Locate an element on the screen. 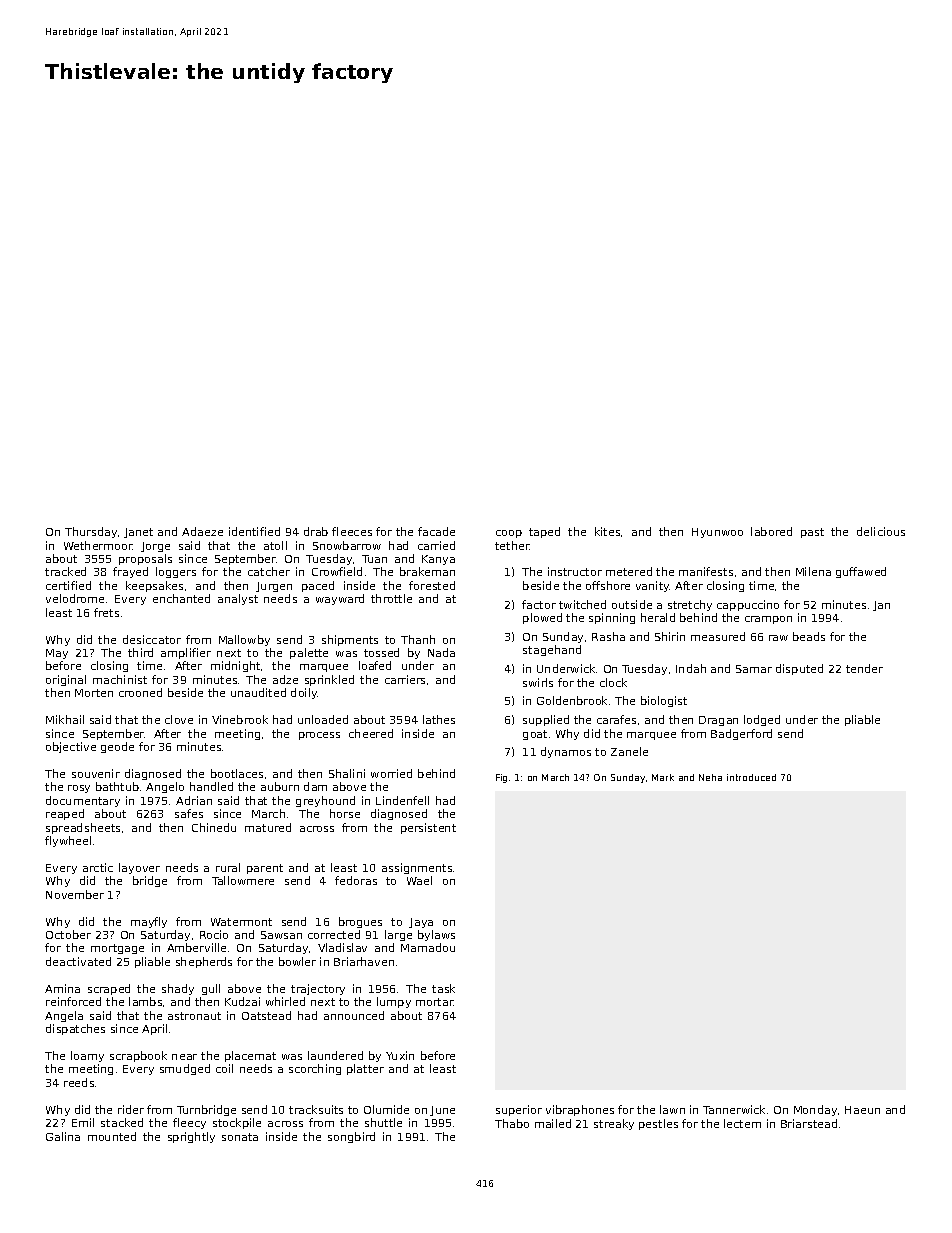 This screenshot has height=1233, width=952. Fig is located at coordinates (501, 778).
